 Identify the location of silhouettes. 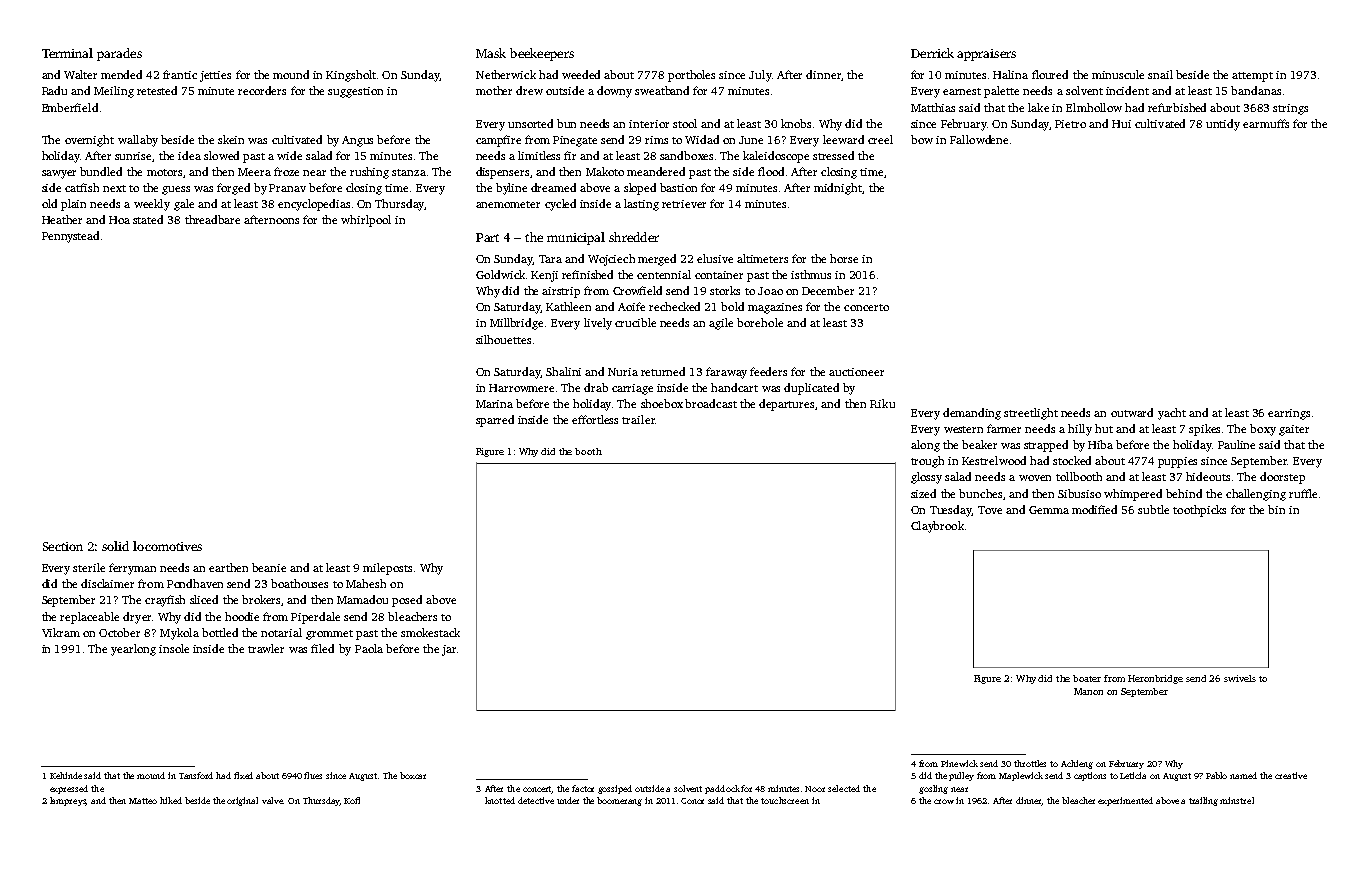
(503, 339).
